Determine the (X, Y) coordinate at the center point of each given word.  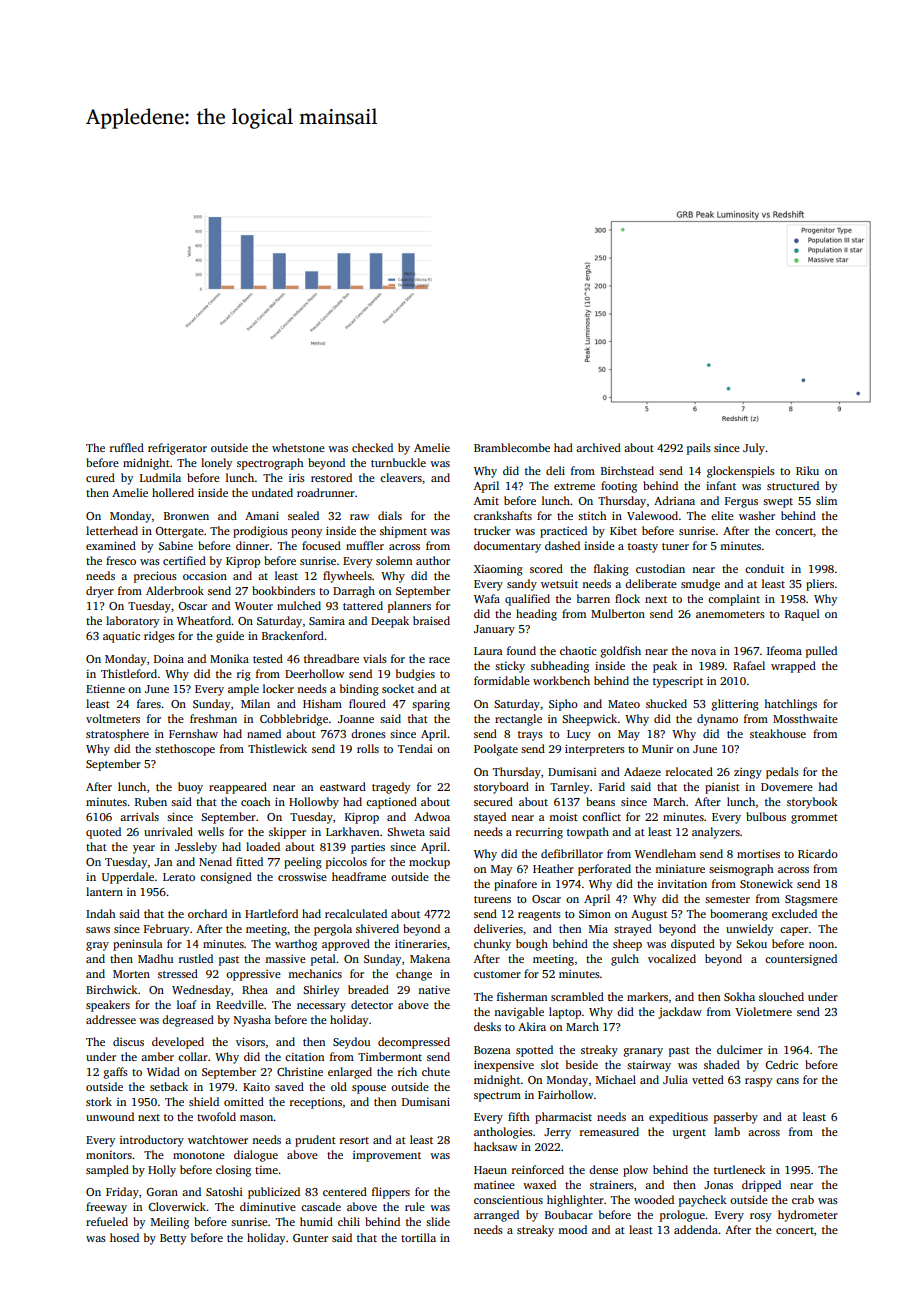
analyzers (716, 833)
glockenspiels (741, 472)
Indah (101, 913)
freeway (106, 1208)
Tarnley (569, 788)
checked (372, 447)
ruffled (127, 447)
